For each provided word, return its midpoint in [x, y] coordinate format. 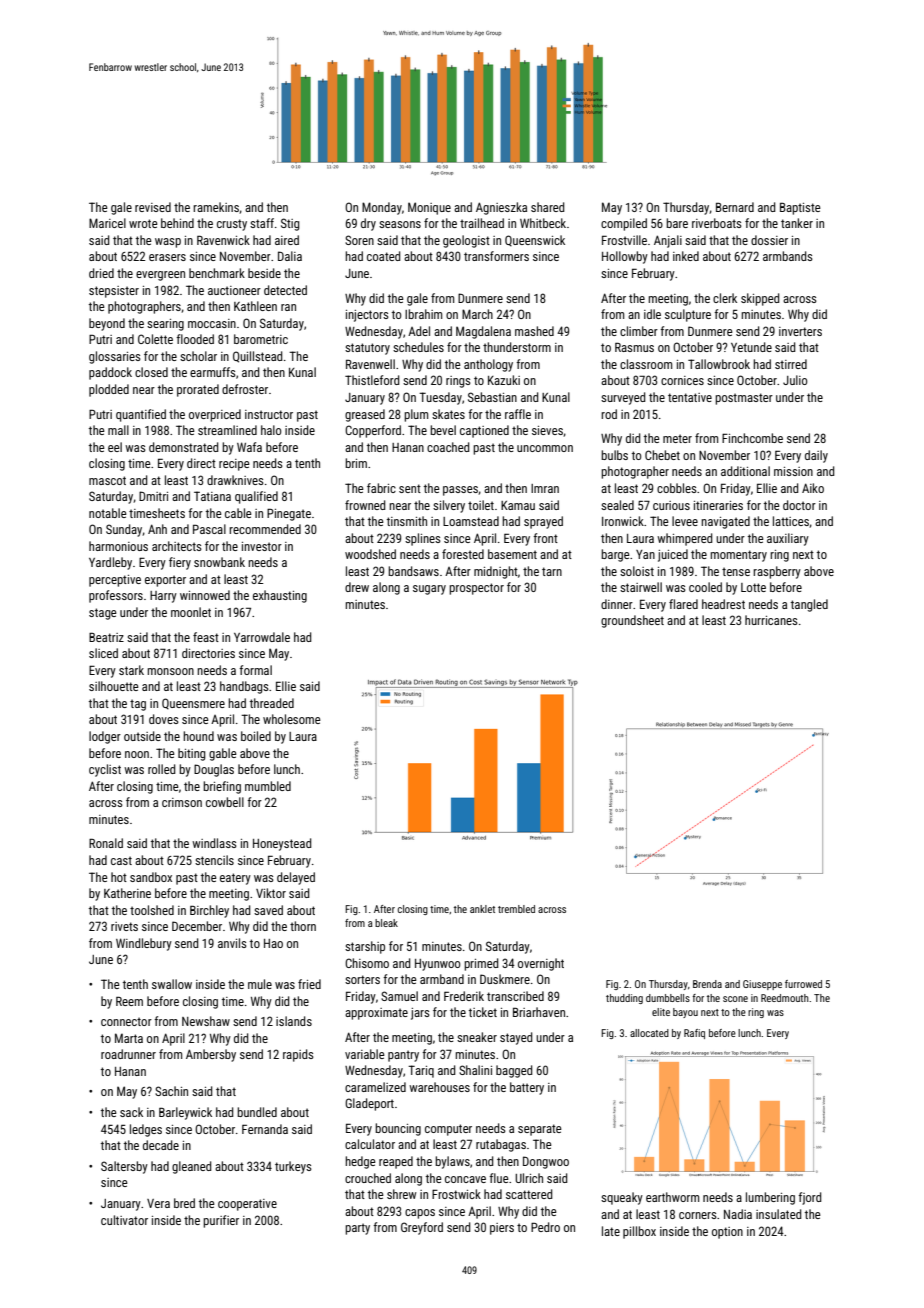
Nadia [738, 1214]
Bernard [735, 207]
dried [101, 273]
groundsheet [632, 621]
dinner [617, 604]
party [357, 1229]
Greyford [422, 1228]
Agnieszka [501, 208]
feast [206, 637]
